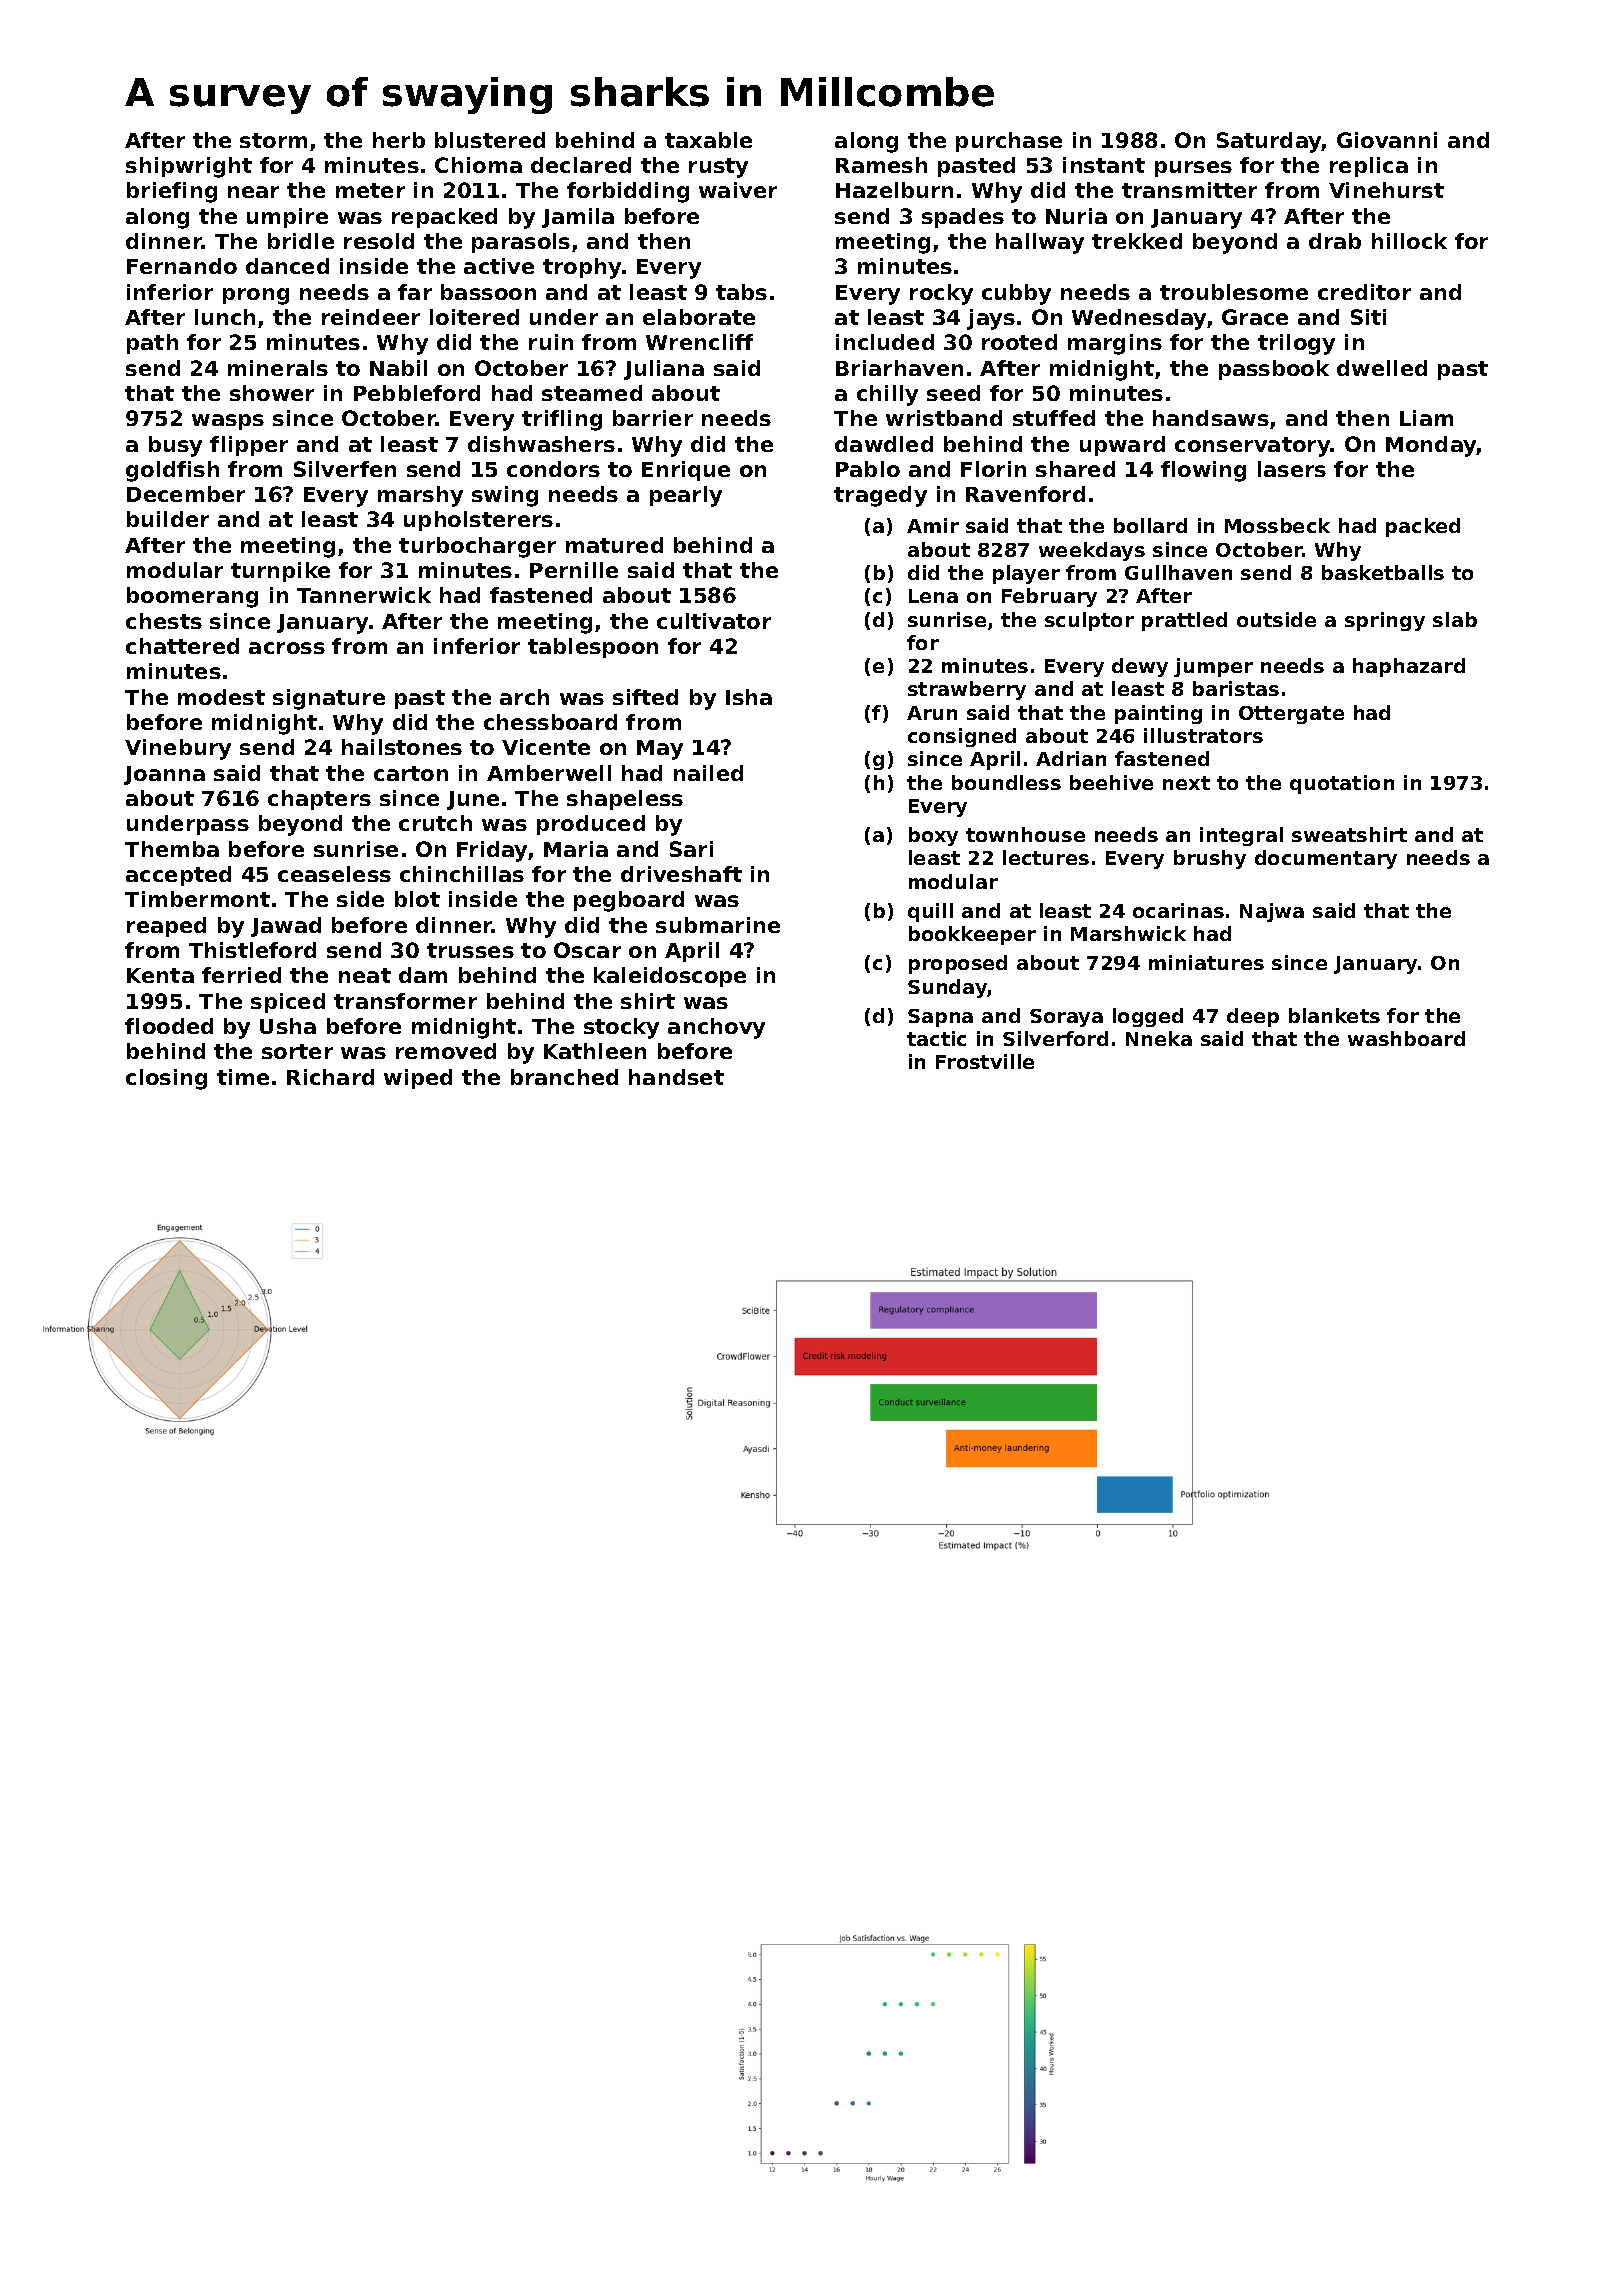  What do you see at coordinates (420, 496) in the image?
I see `marshy` at bounding box center [420, 496].
